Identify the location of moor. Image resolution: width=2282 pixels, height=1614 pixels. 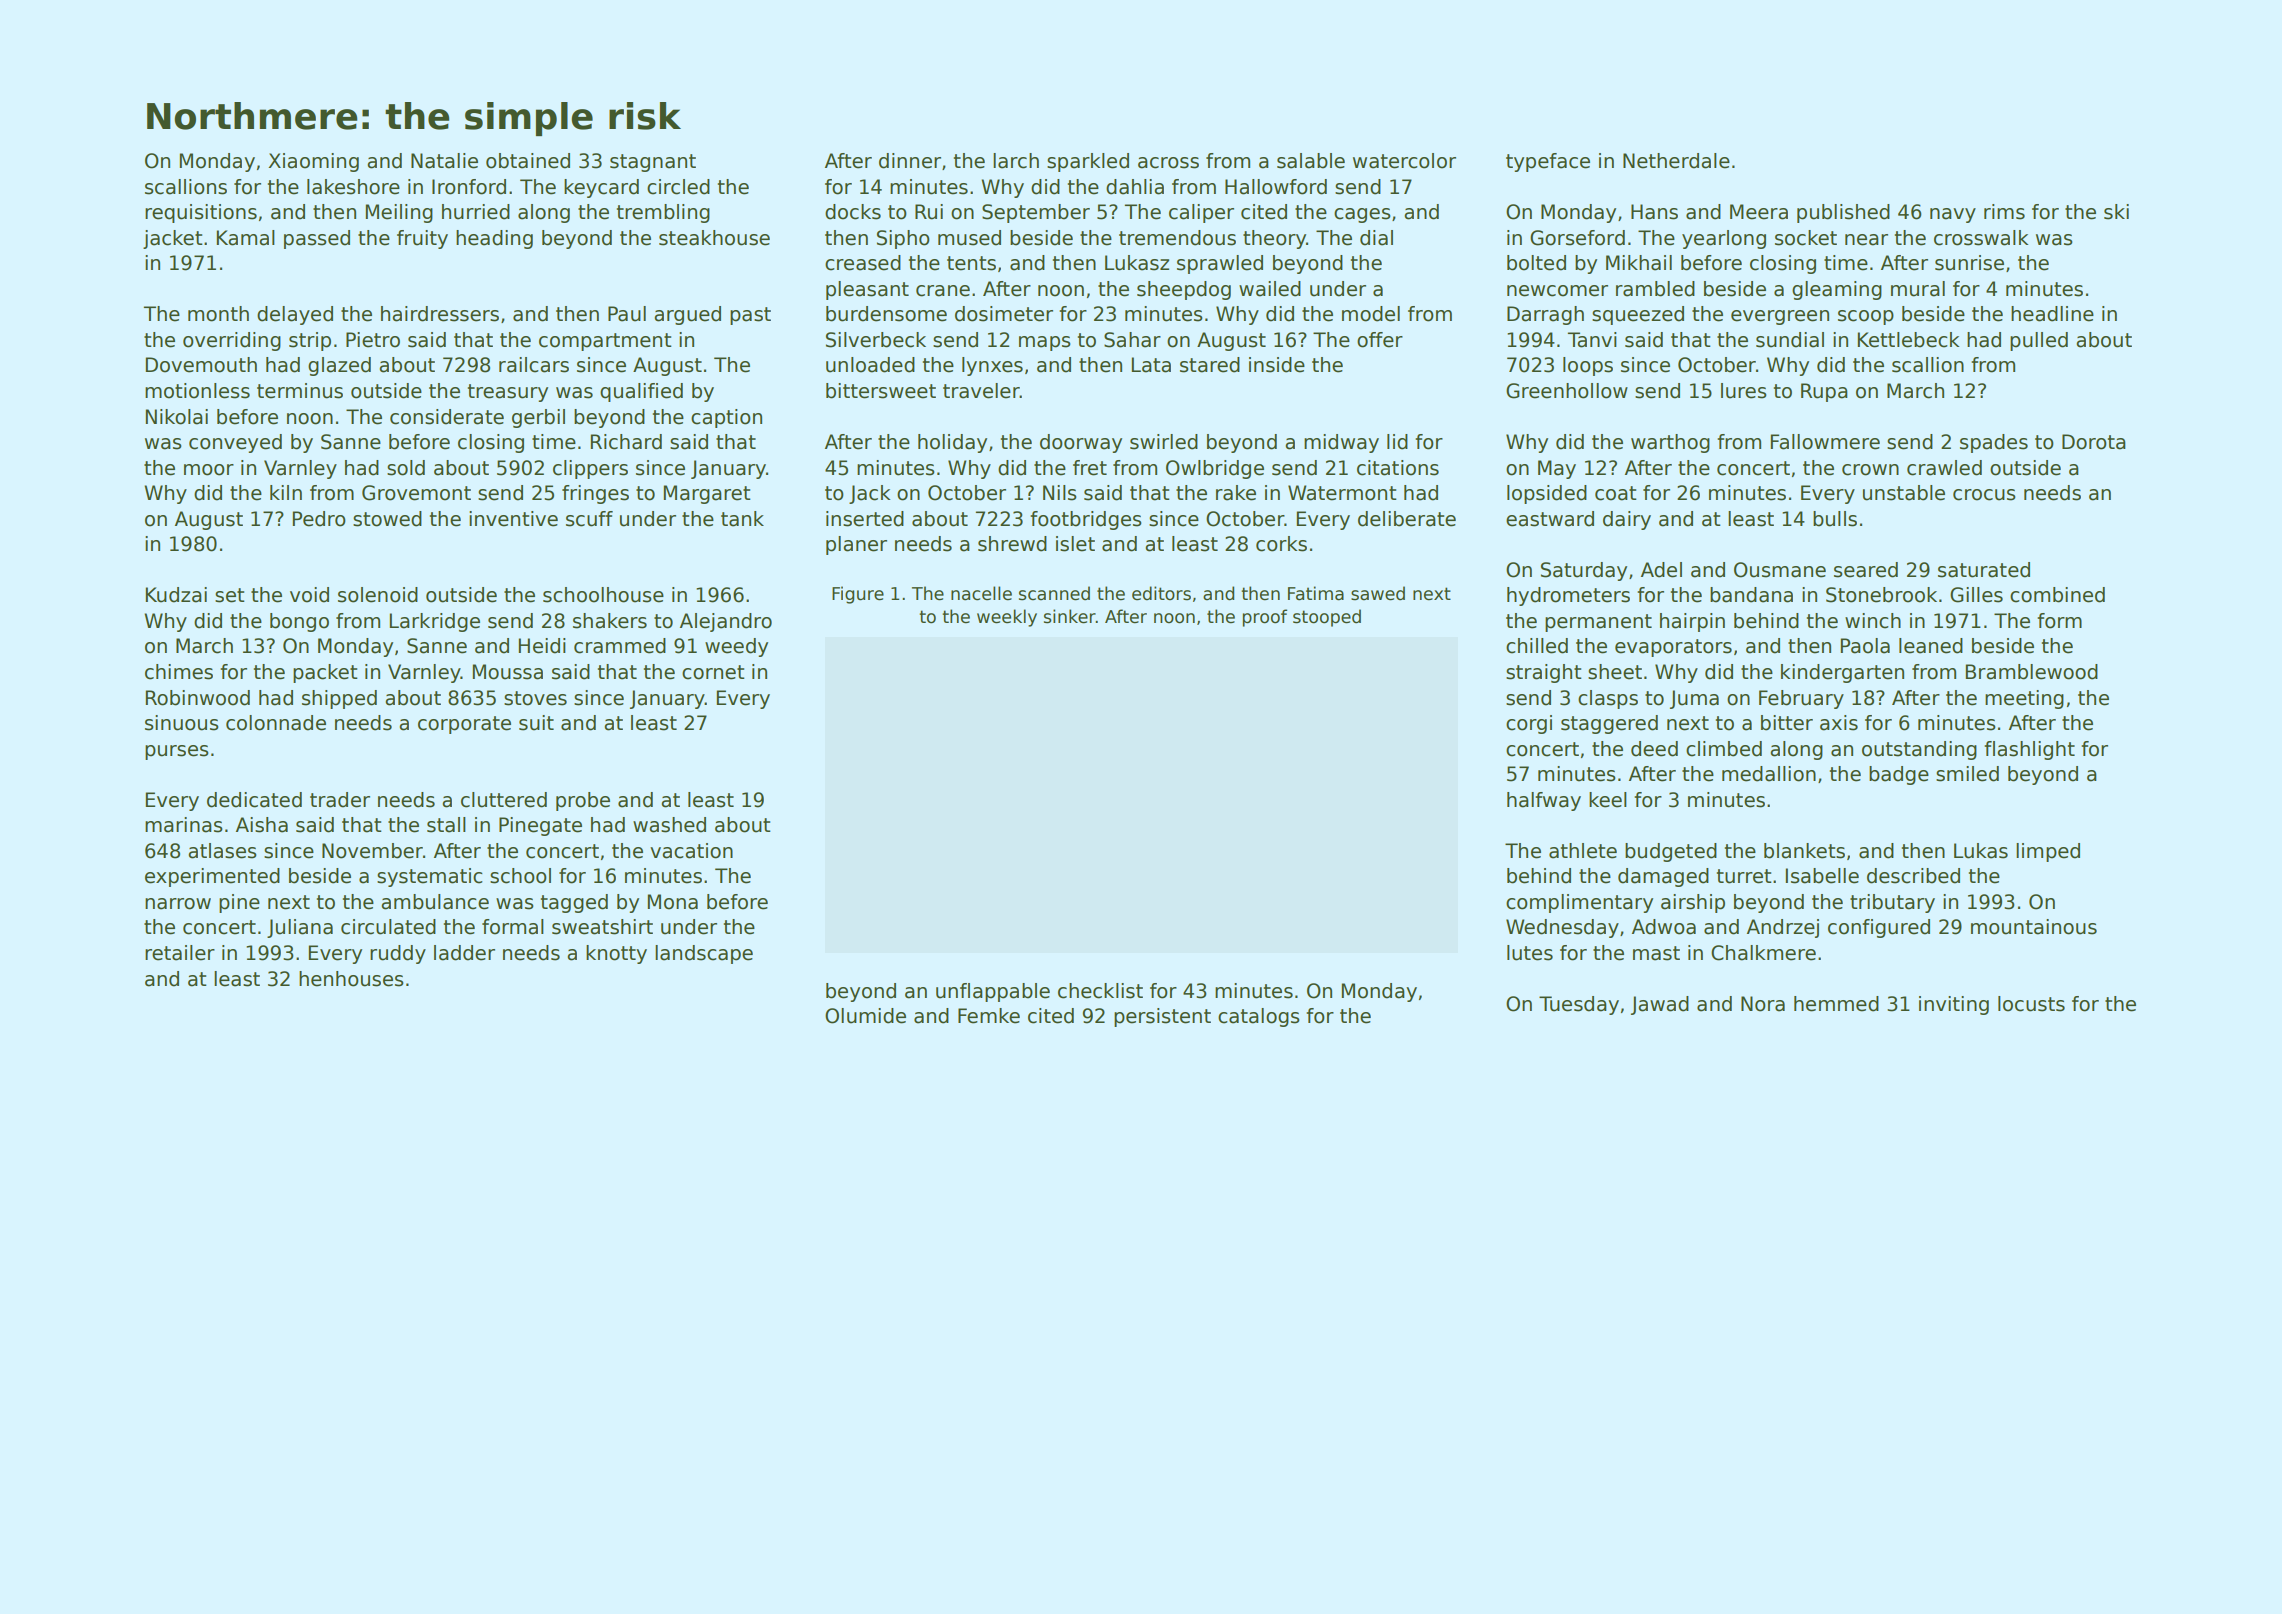
(209, 470).
